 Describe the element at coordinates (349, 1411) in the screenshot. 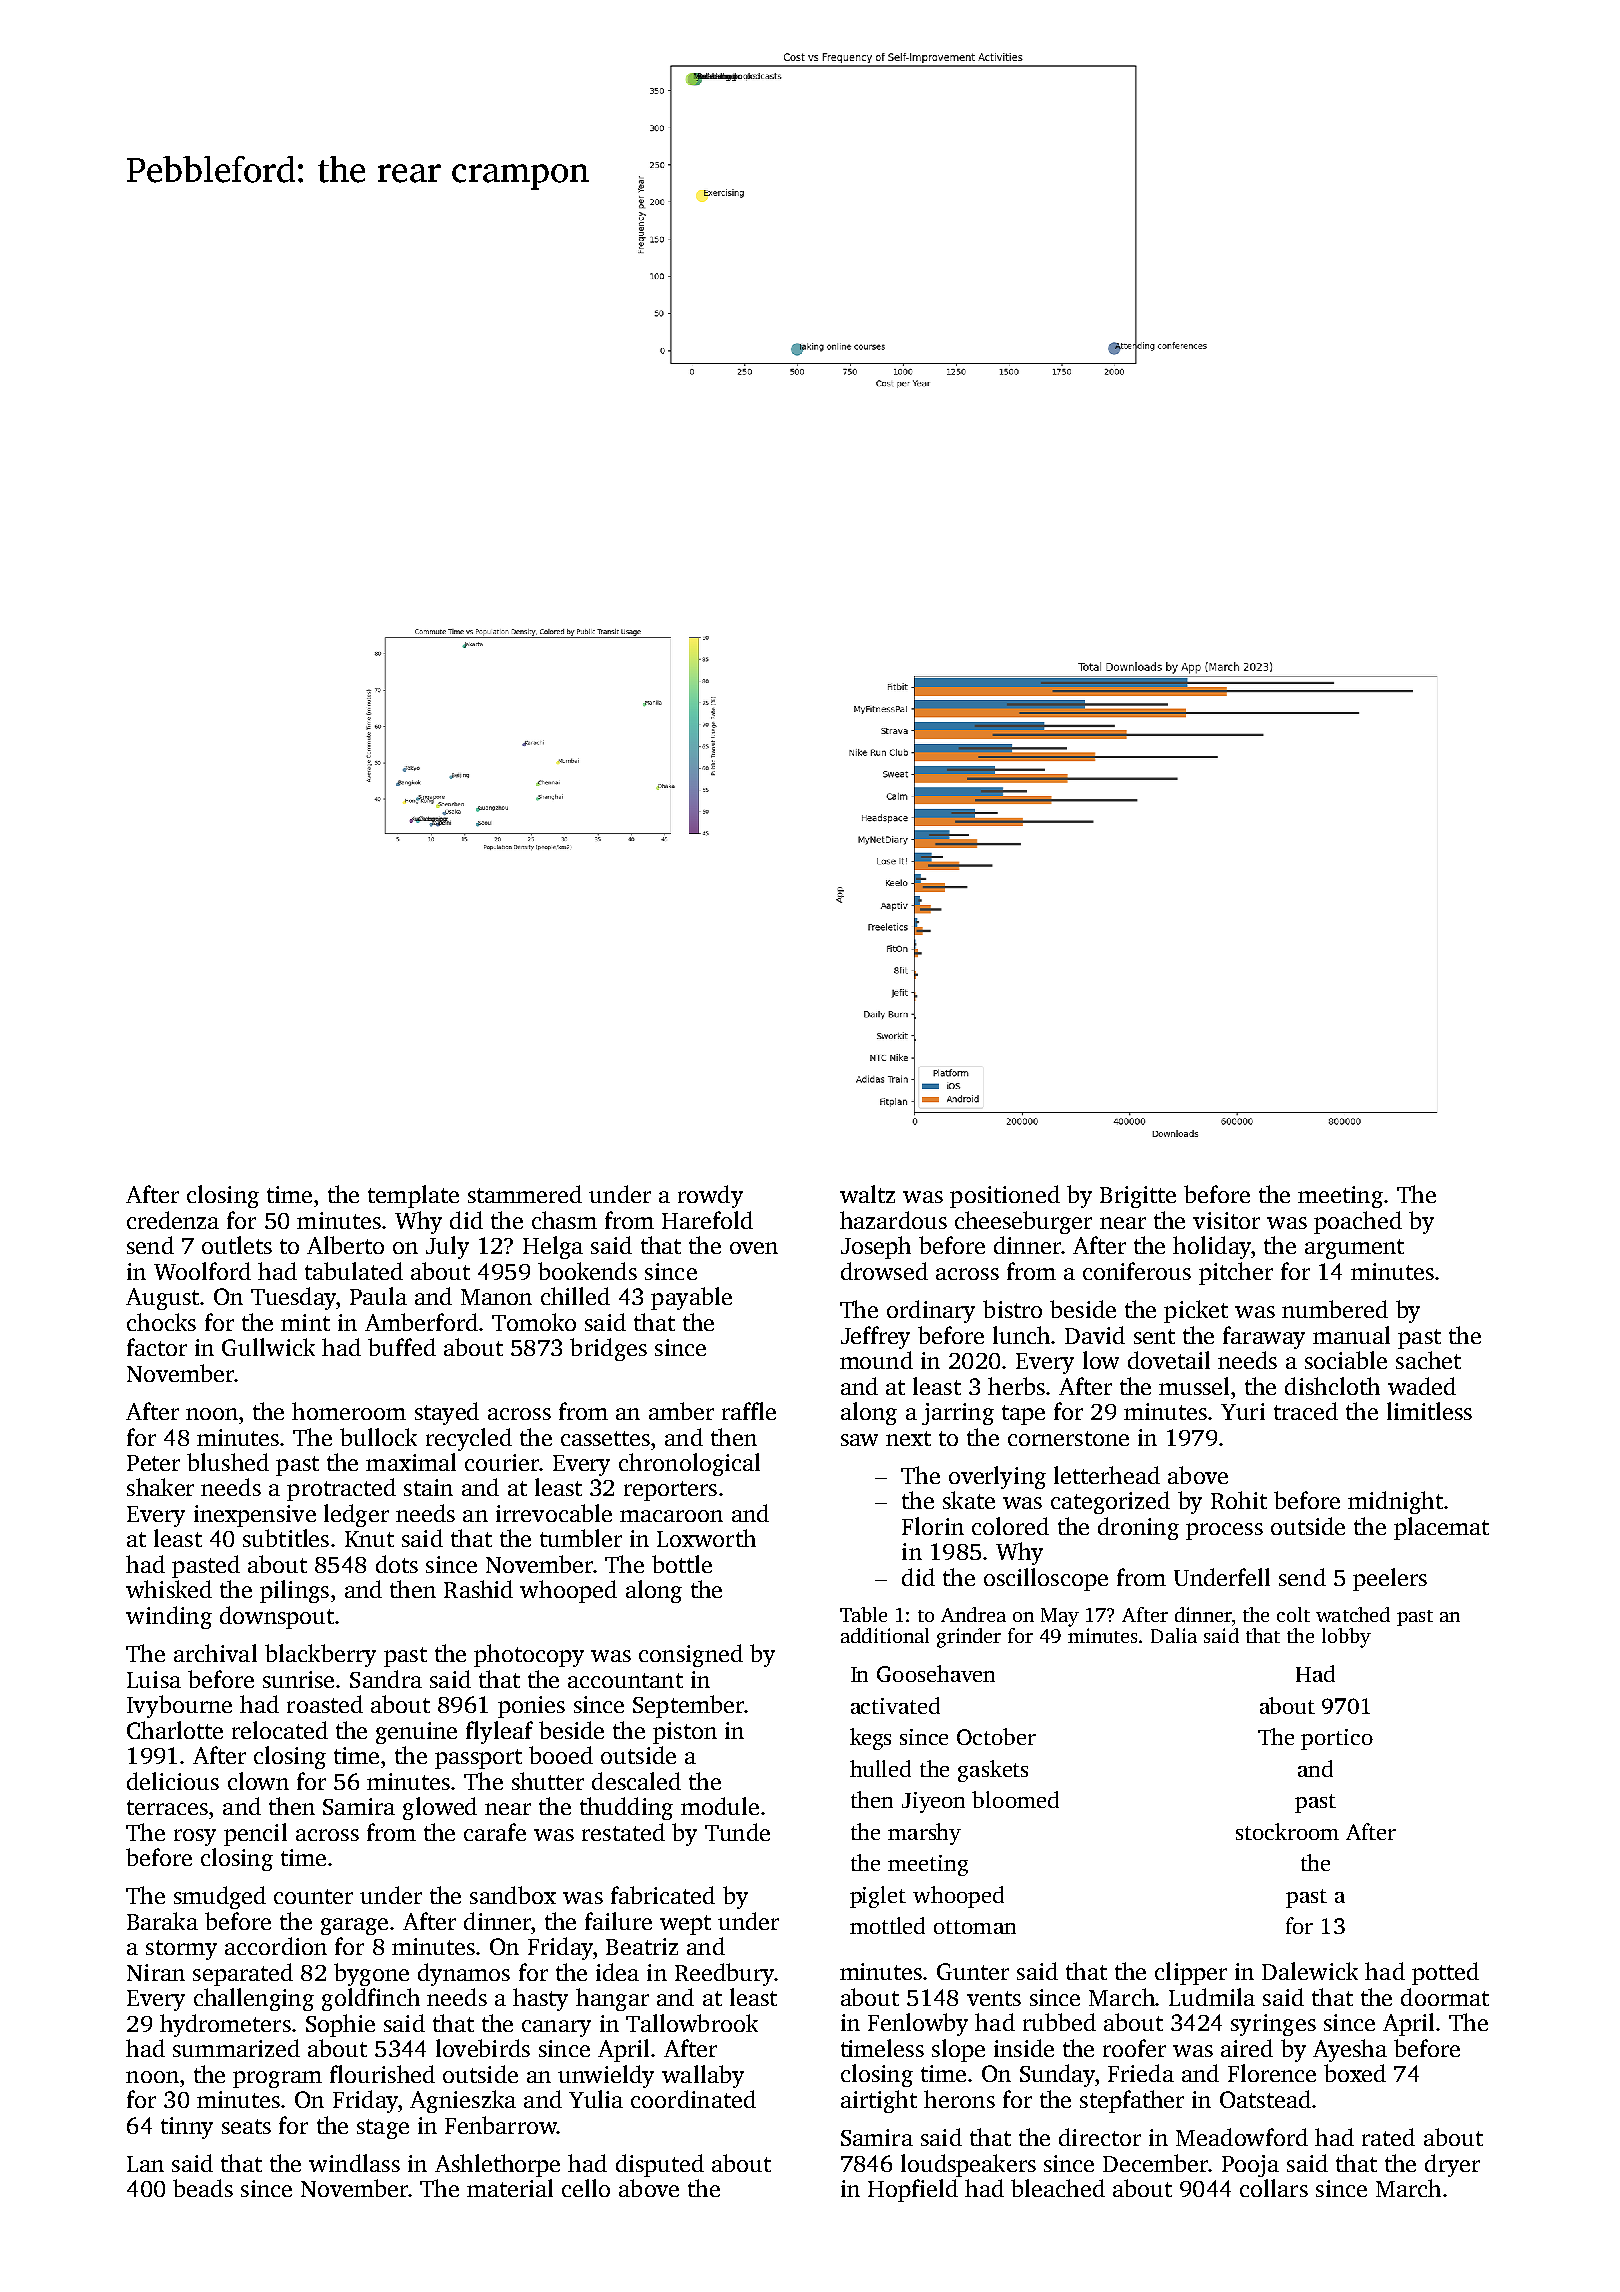

I see `homeroom` at that location.
